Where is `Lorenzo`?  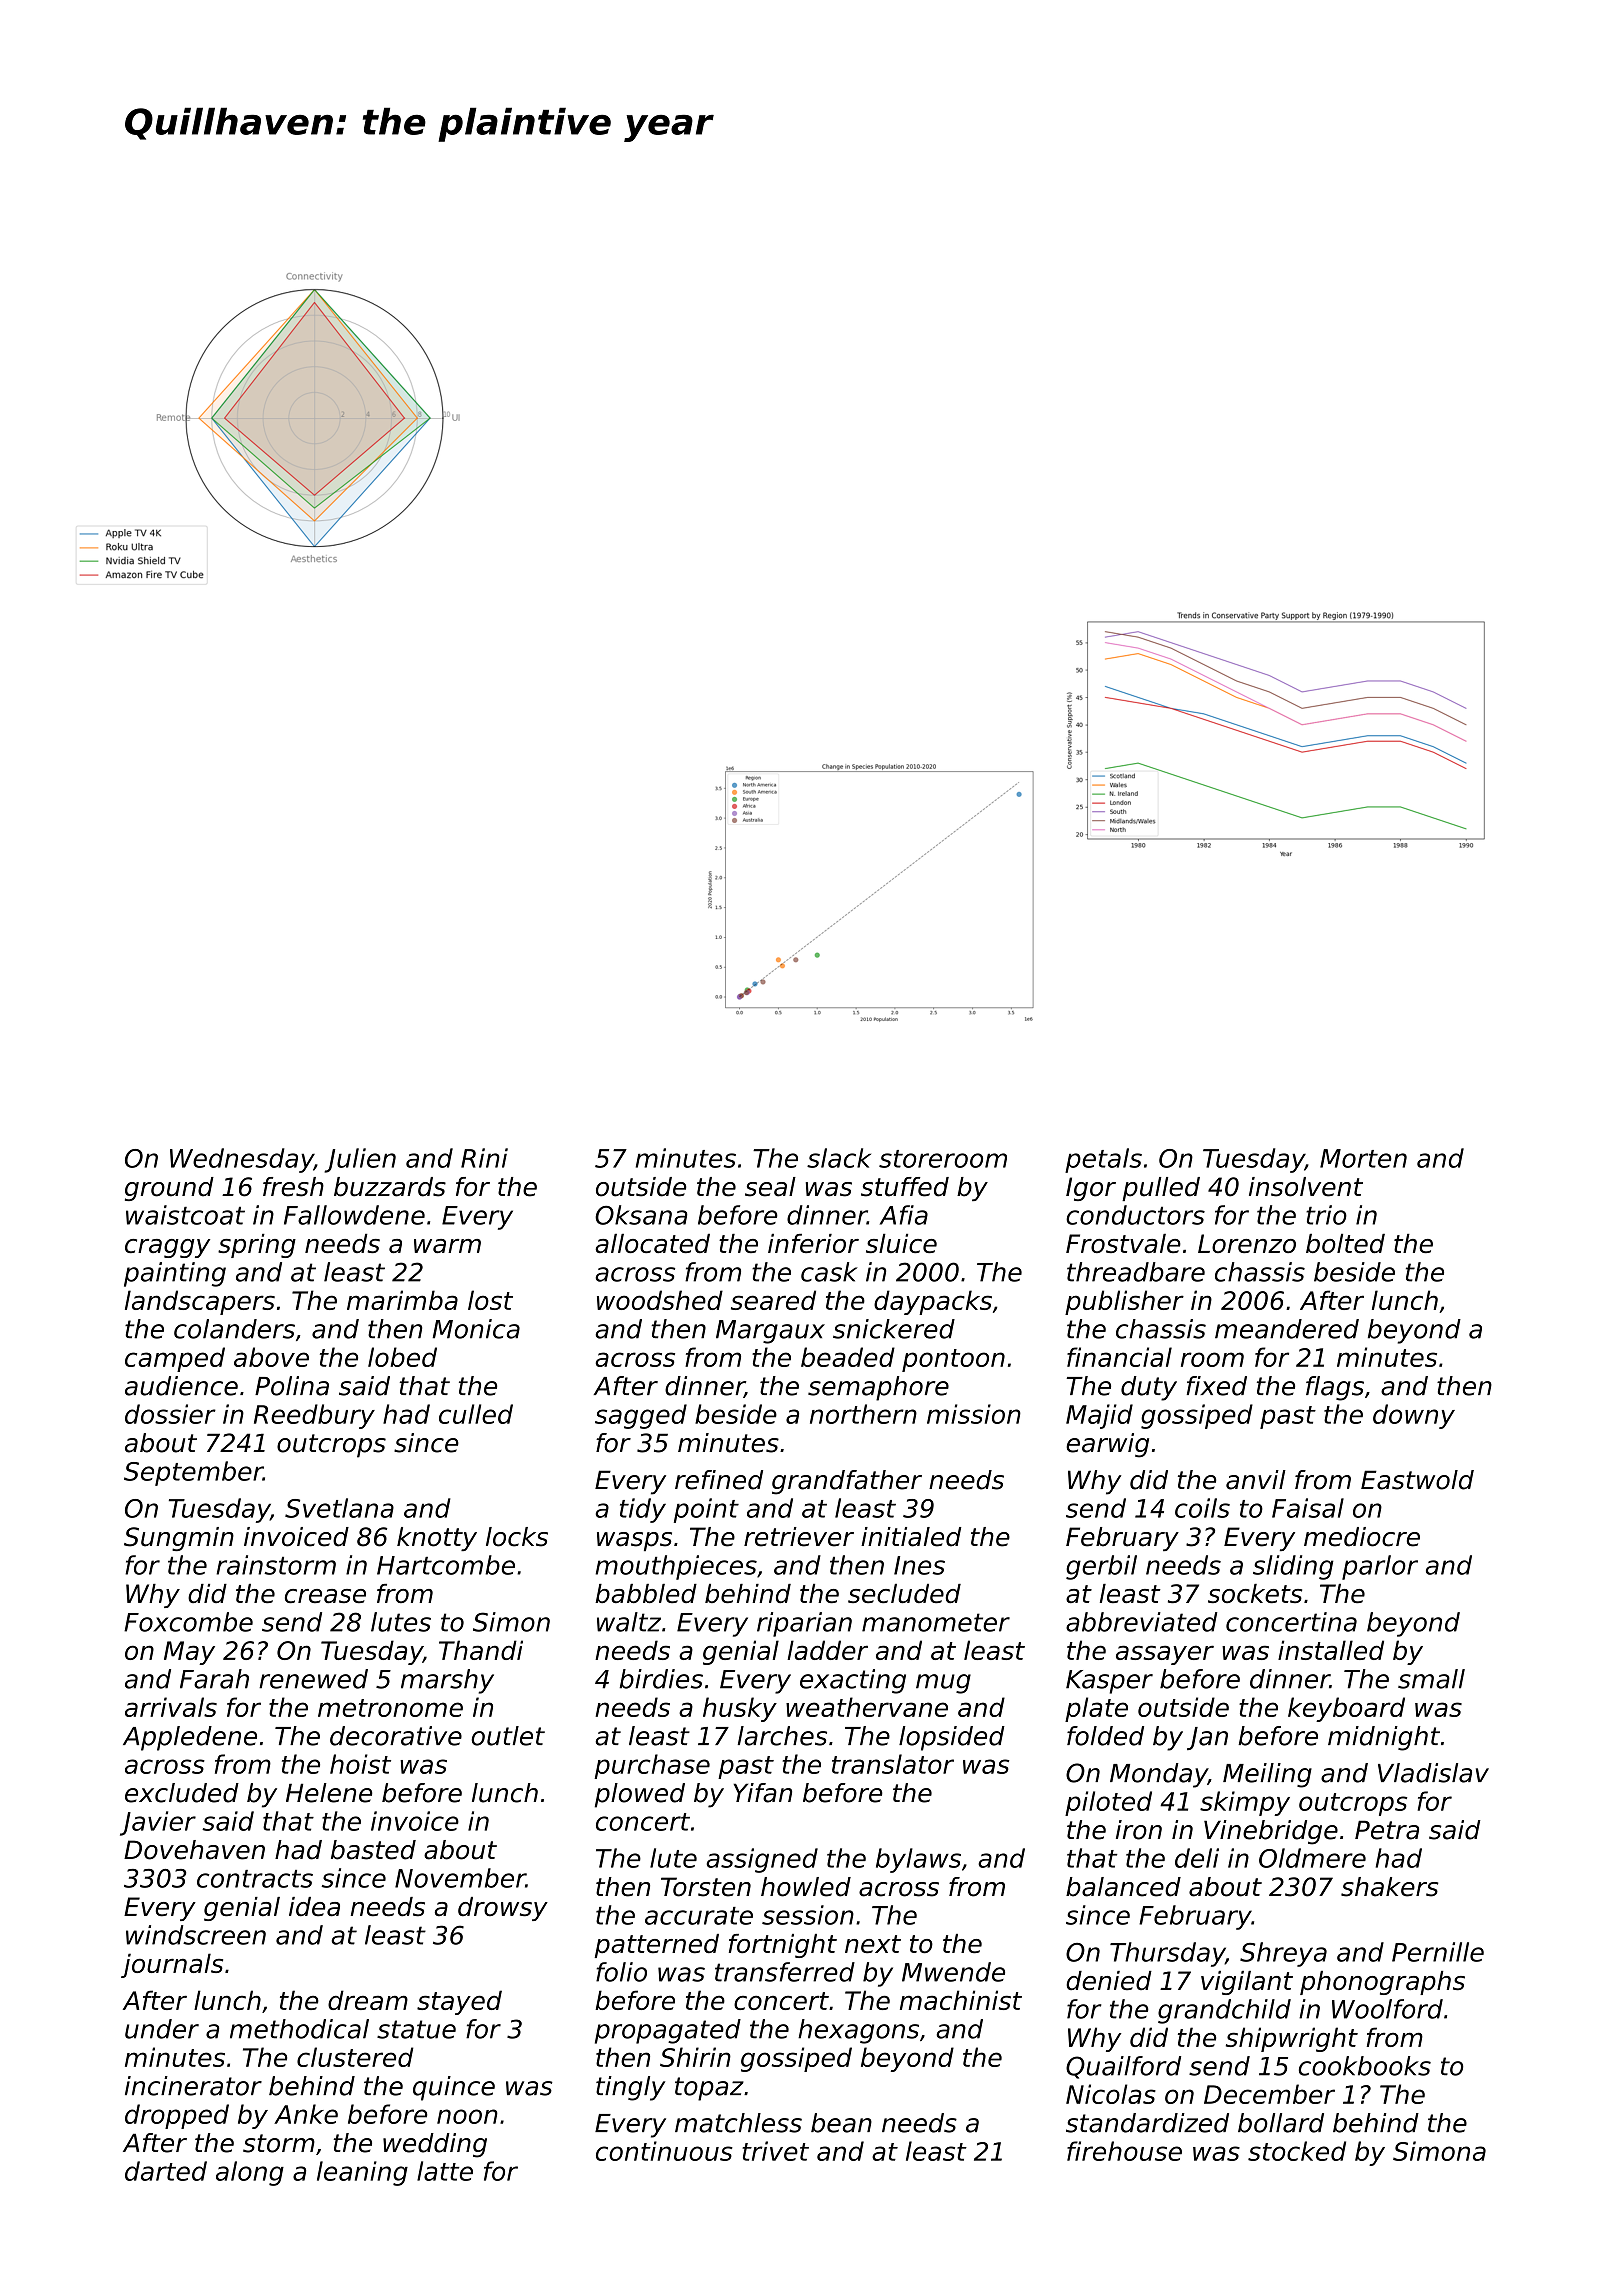 Lorenzo is located at coordinates (1247, 1243).
